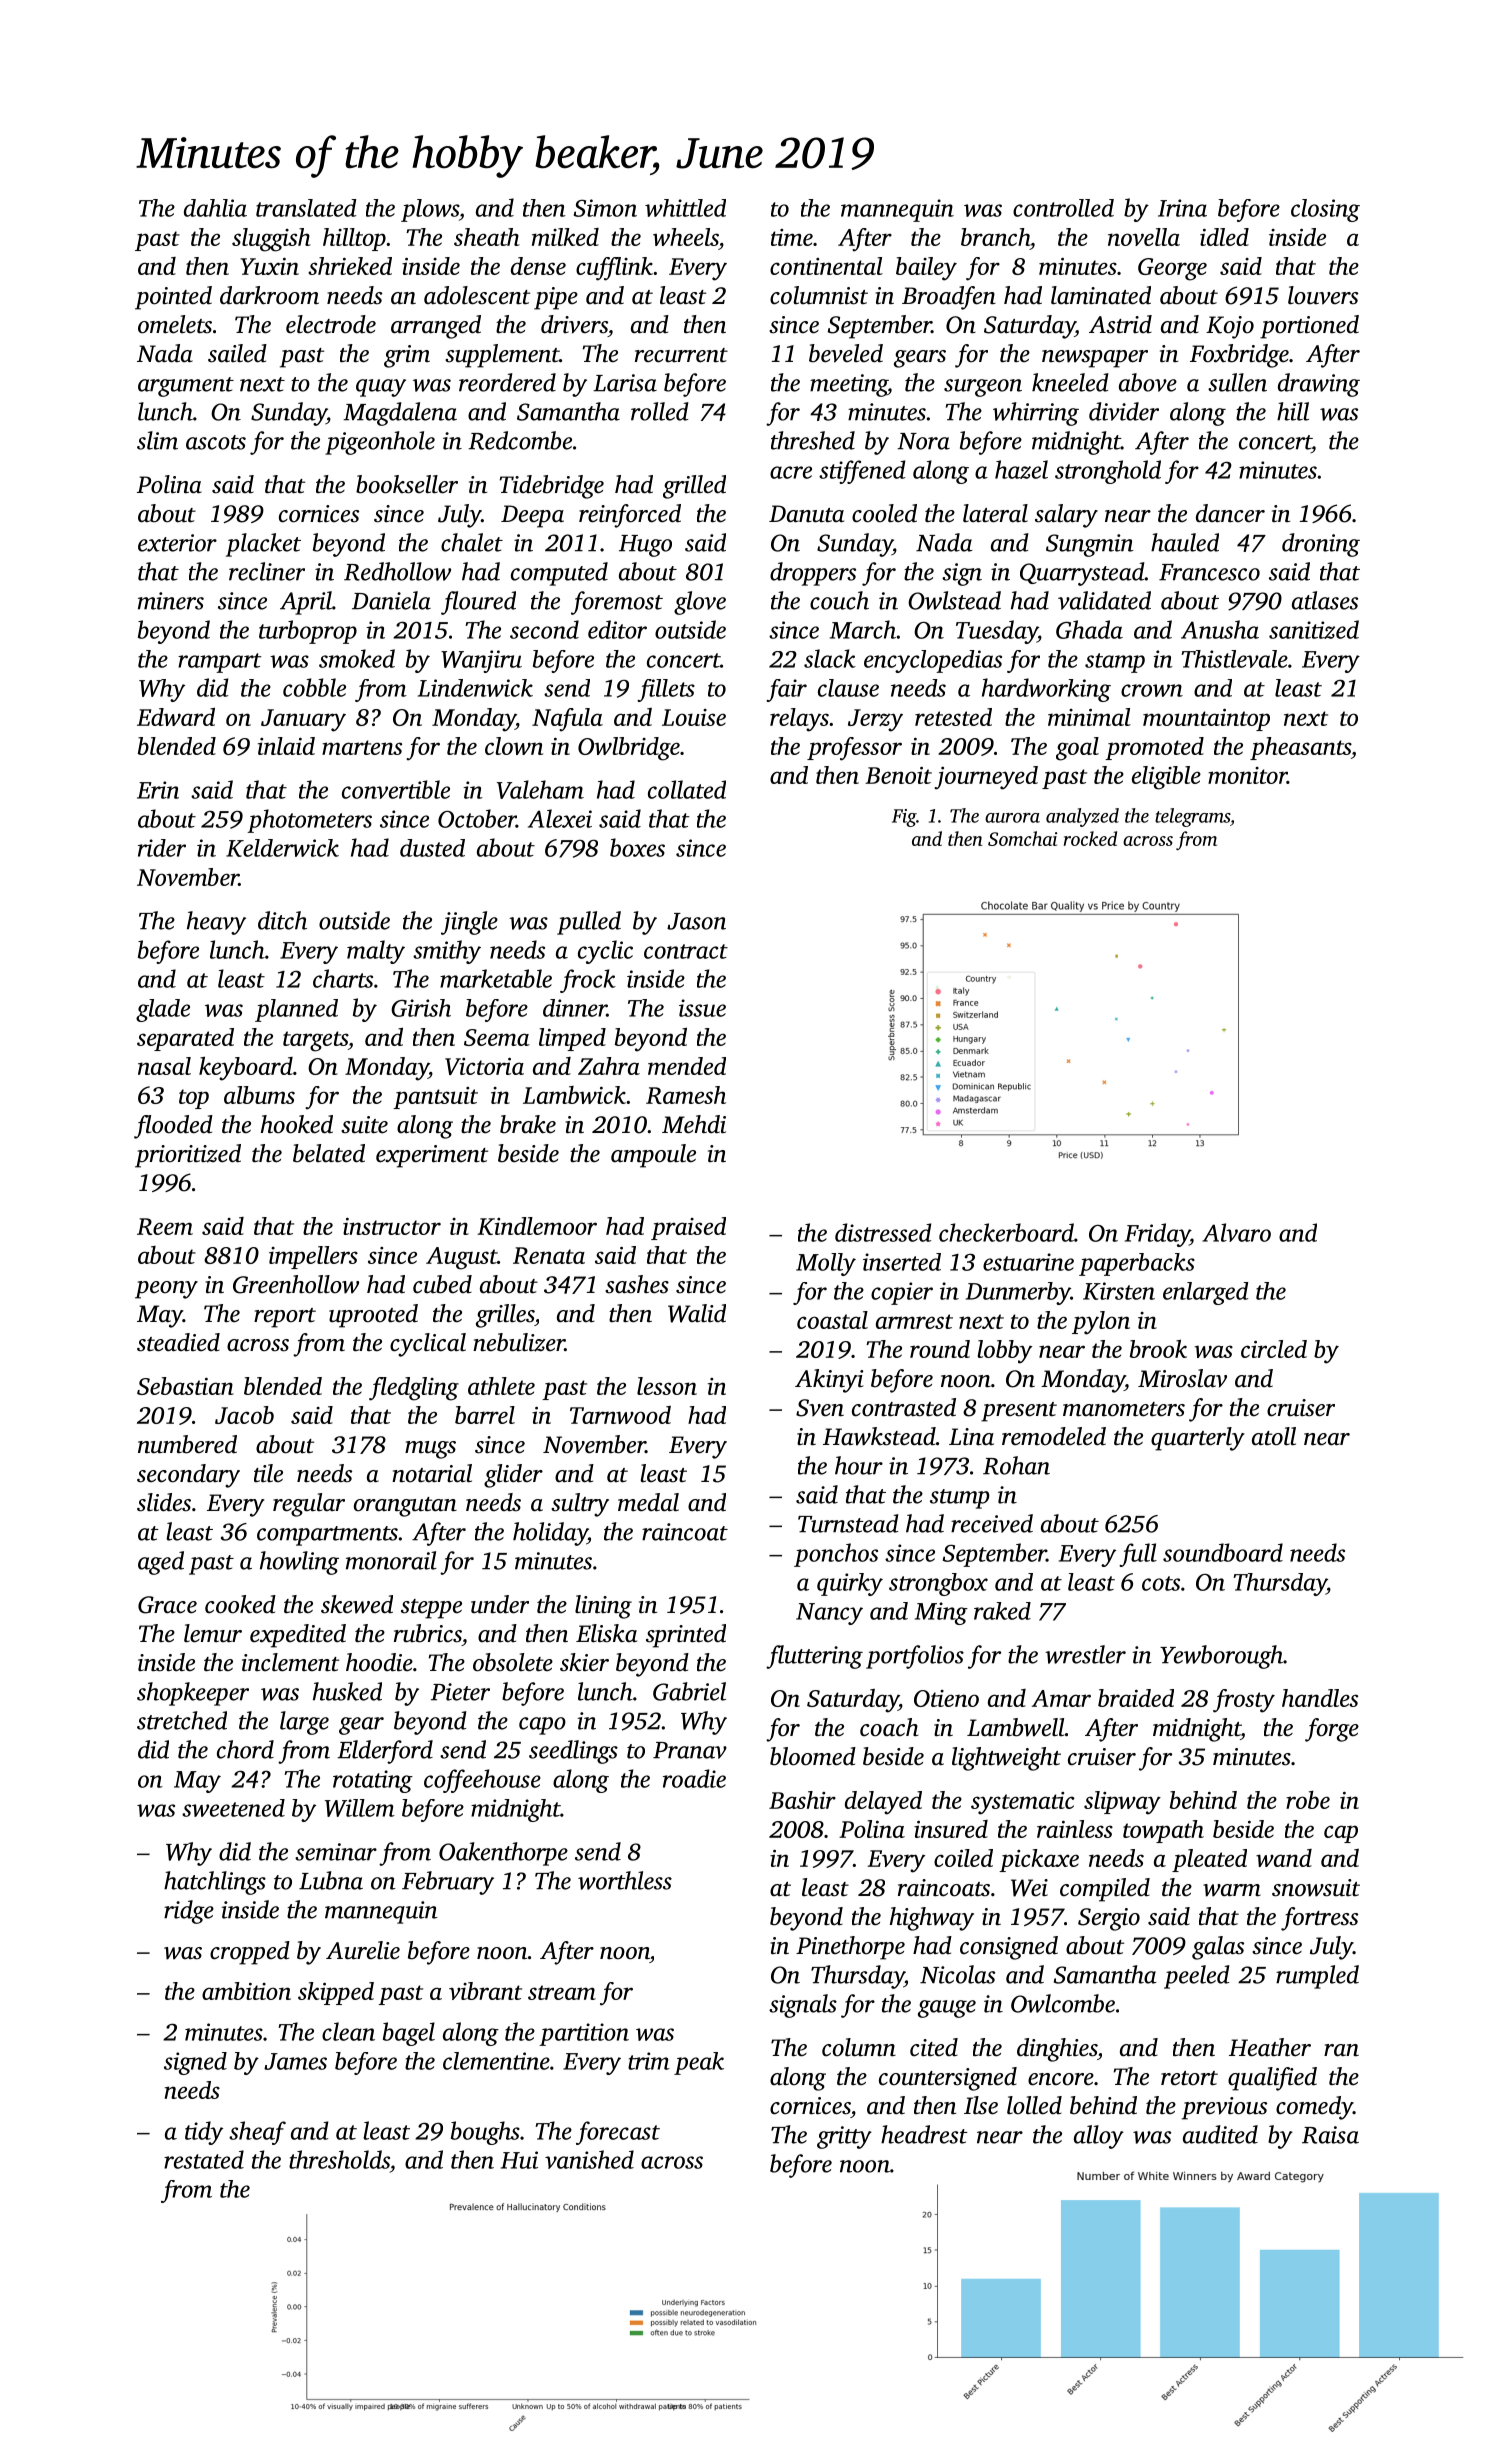 This screenshot has height=2464, width=1496. I want to click on rocked, so click(1090, 838).
